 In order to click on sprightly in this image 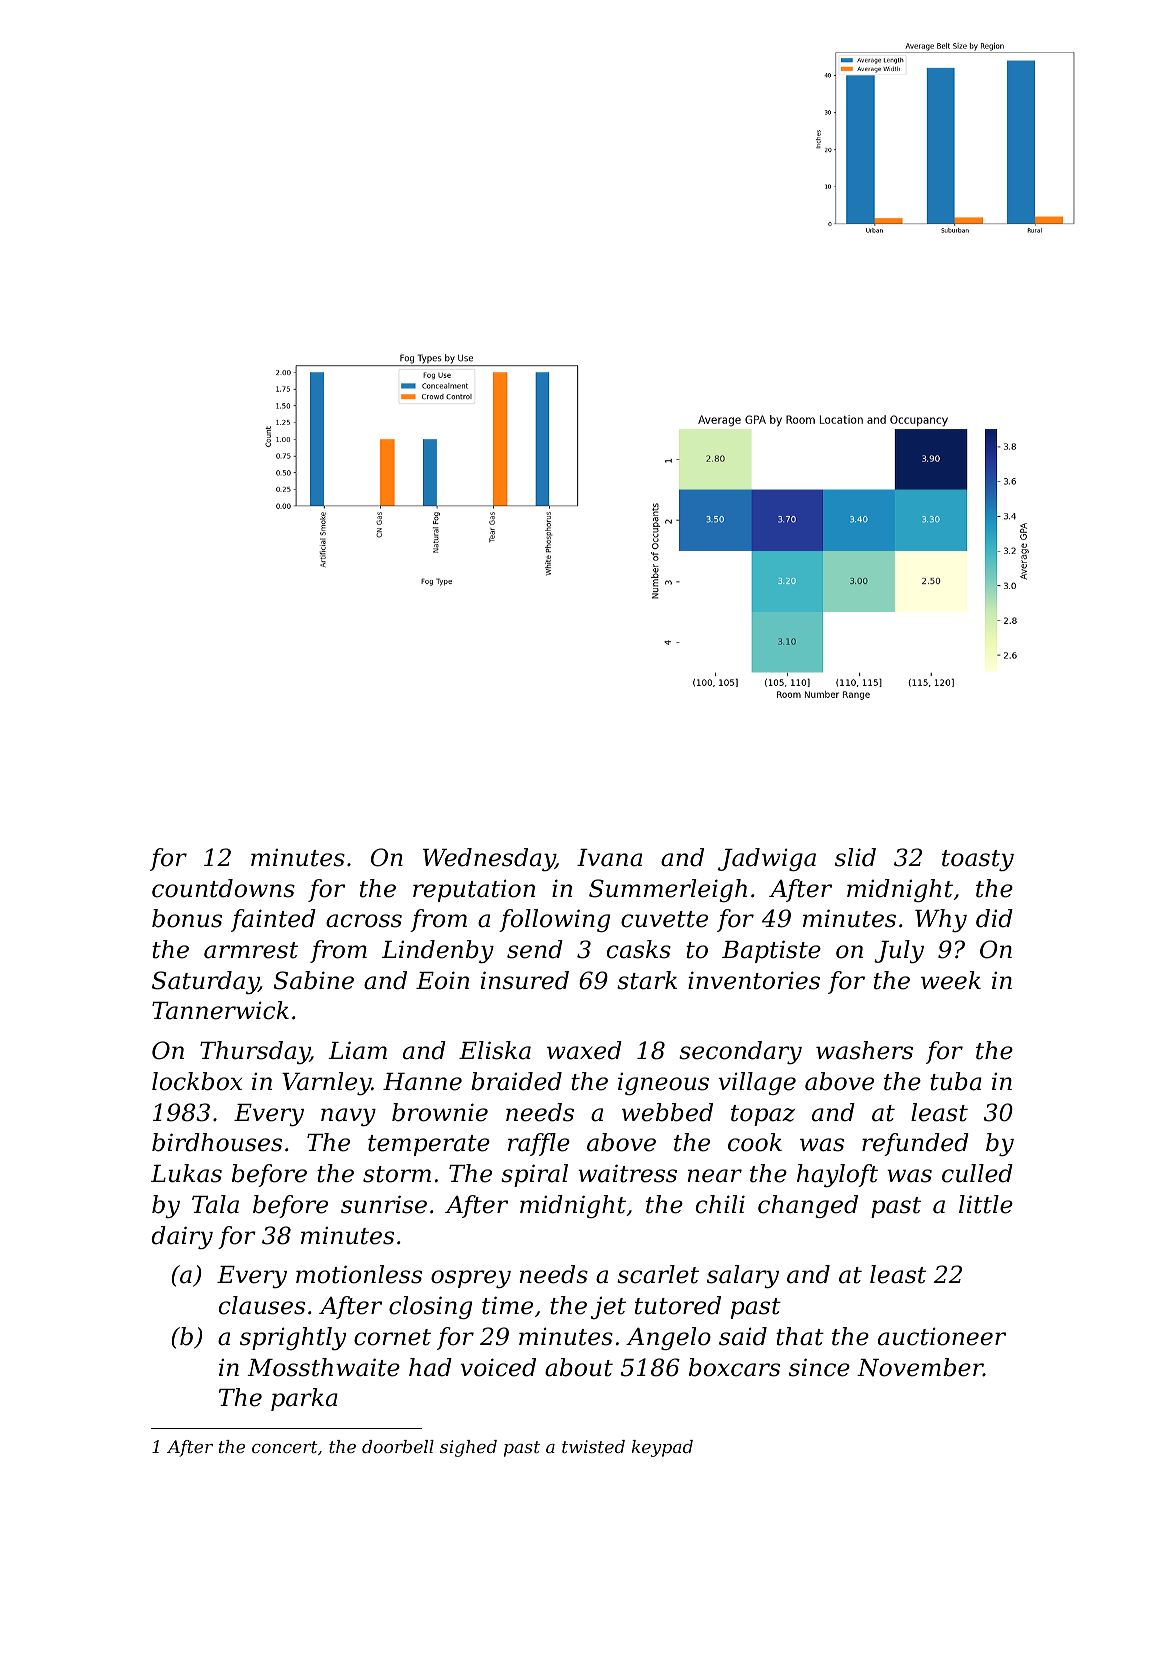, I will do `click(293, 1338)`.
